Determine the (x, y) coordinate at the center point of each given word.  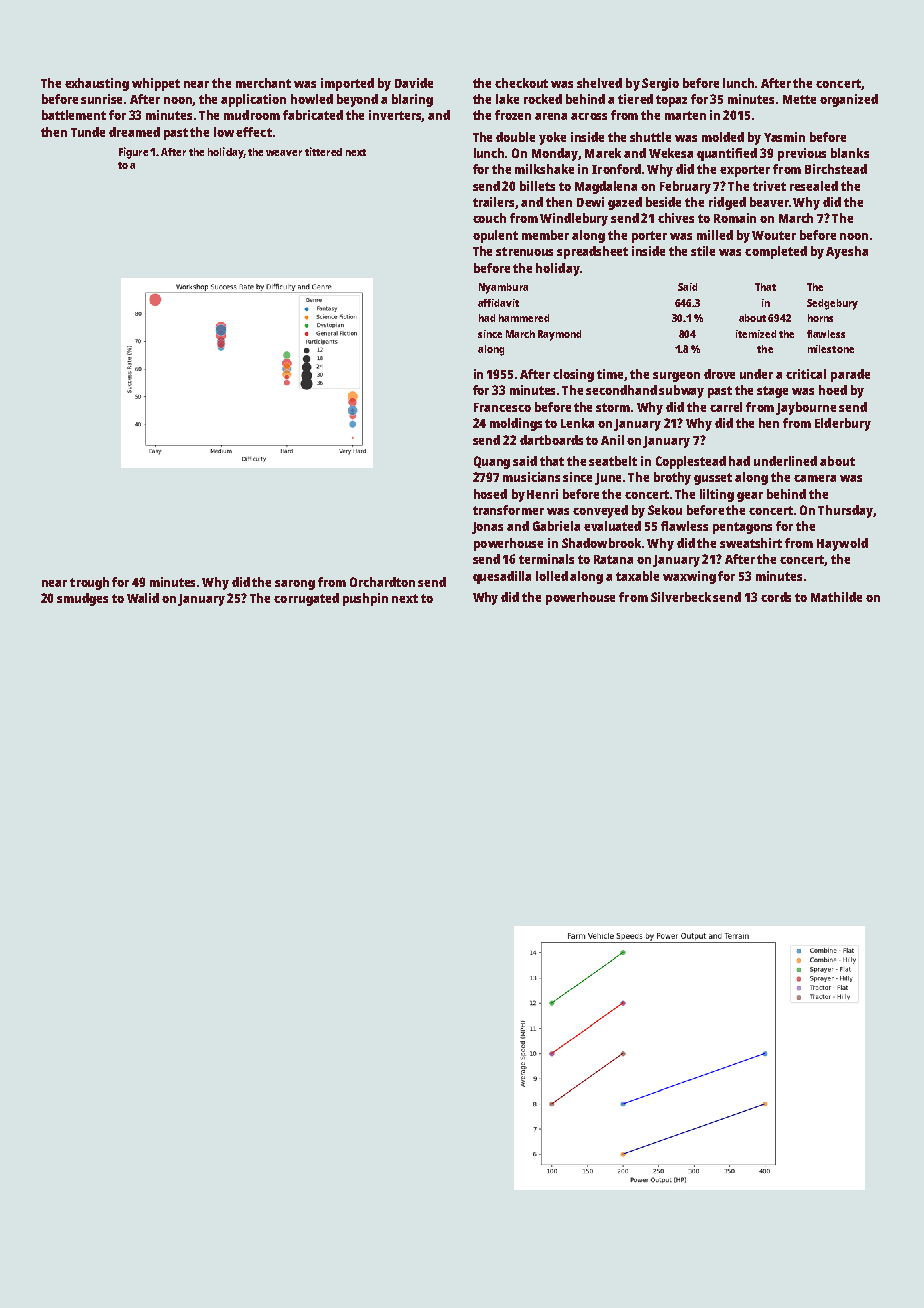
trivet (769, 186)
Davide (414, 83)
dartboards (551, 440)
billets (537, 186)
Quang (492, 462)
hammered (524, 318)
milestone (831, 349)
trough (89, 583)
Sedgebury (832, 304)
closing (573, 375)
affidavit (498, 303)
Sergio (660, 84)
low (224, 132)
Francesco (502, 407)
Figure (133, 153)
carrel (726, 407)
